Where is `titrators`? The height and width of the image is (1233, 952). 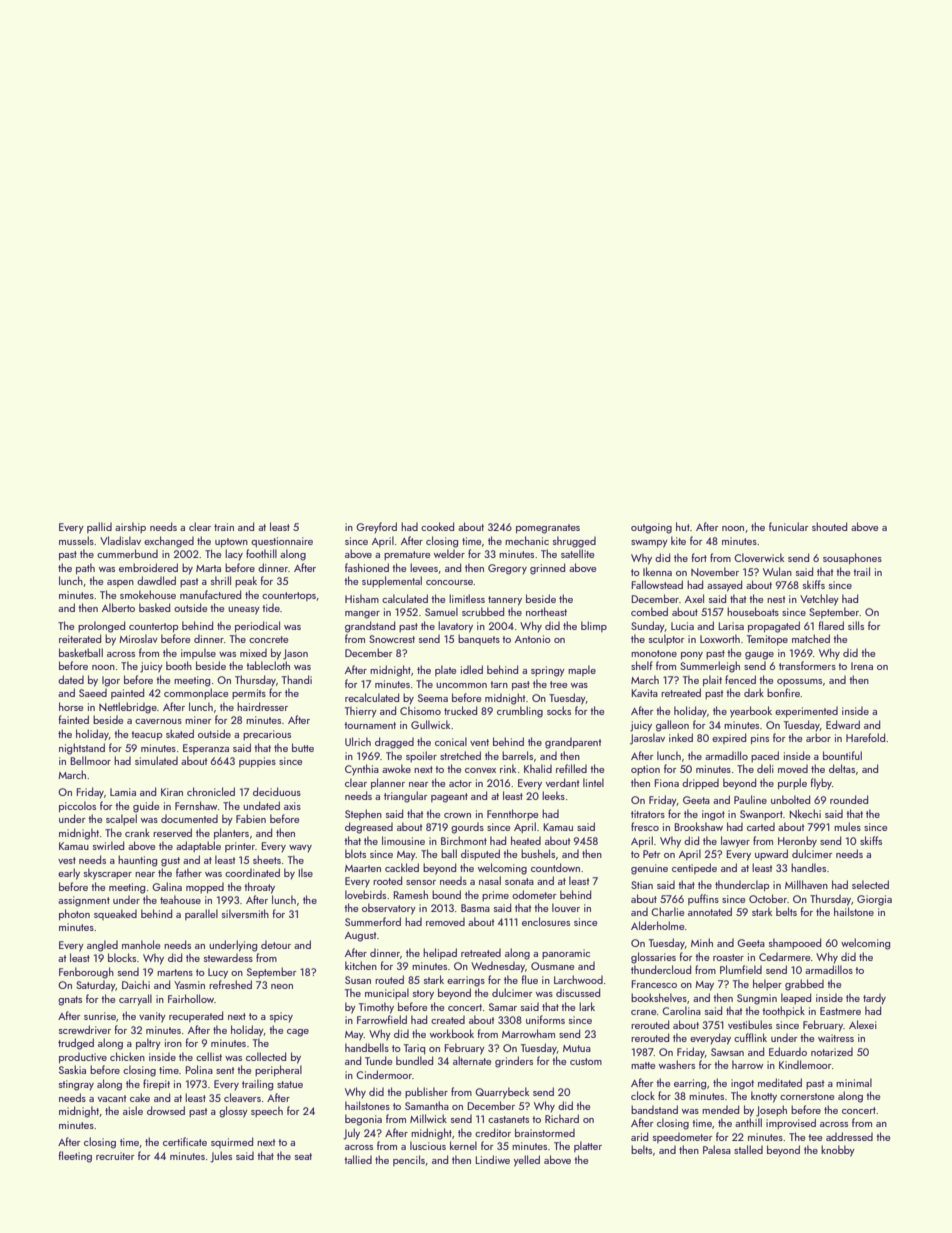
titrators is located at coordinates (648, 814).
